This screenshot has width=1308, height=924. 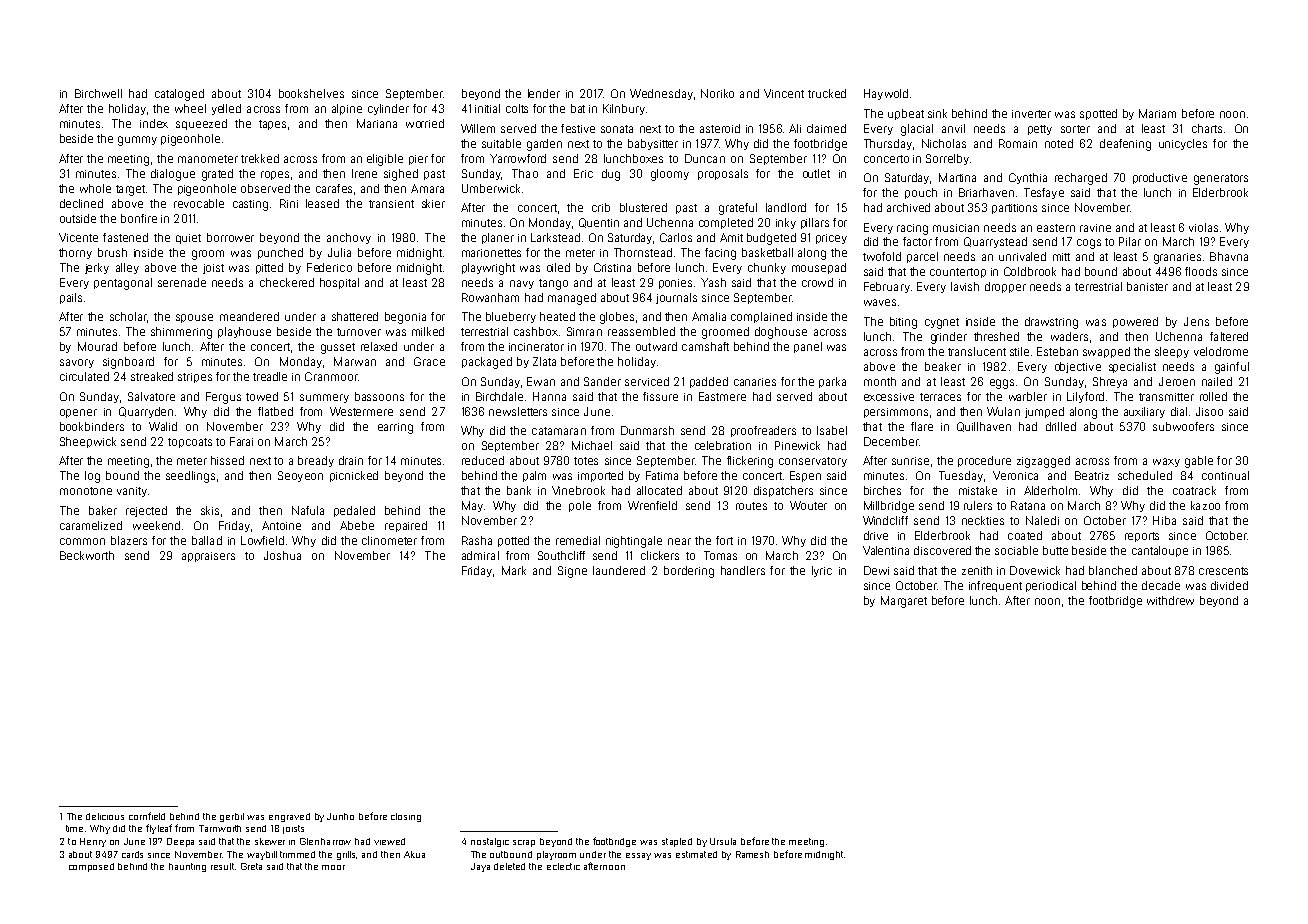 What do you see at coordinates (518, 411) in the screenshot?
I see `newsletters` at bounding box center [518, 411].
